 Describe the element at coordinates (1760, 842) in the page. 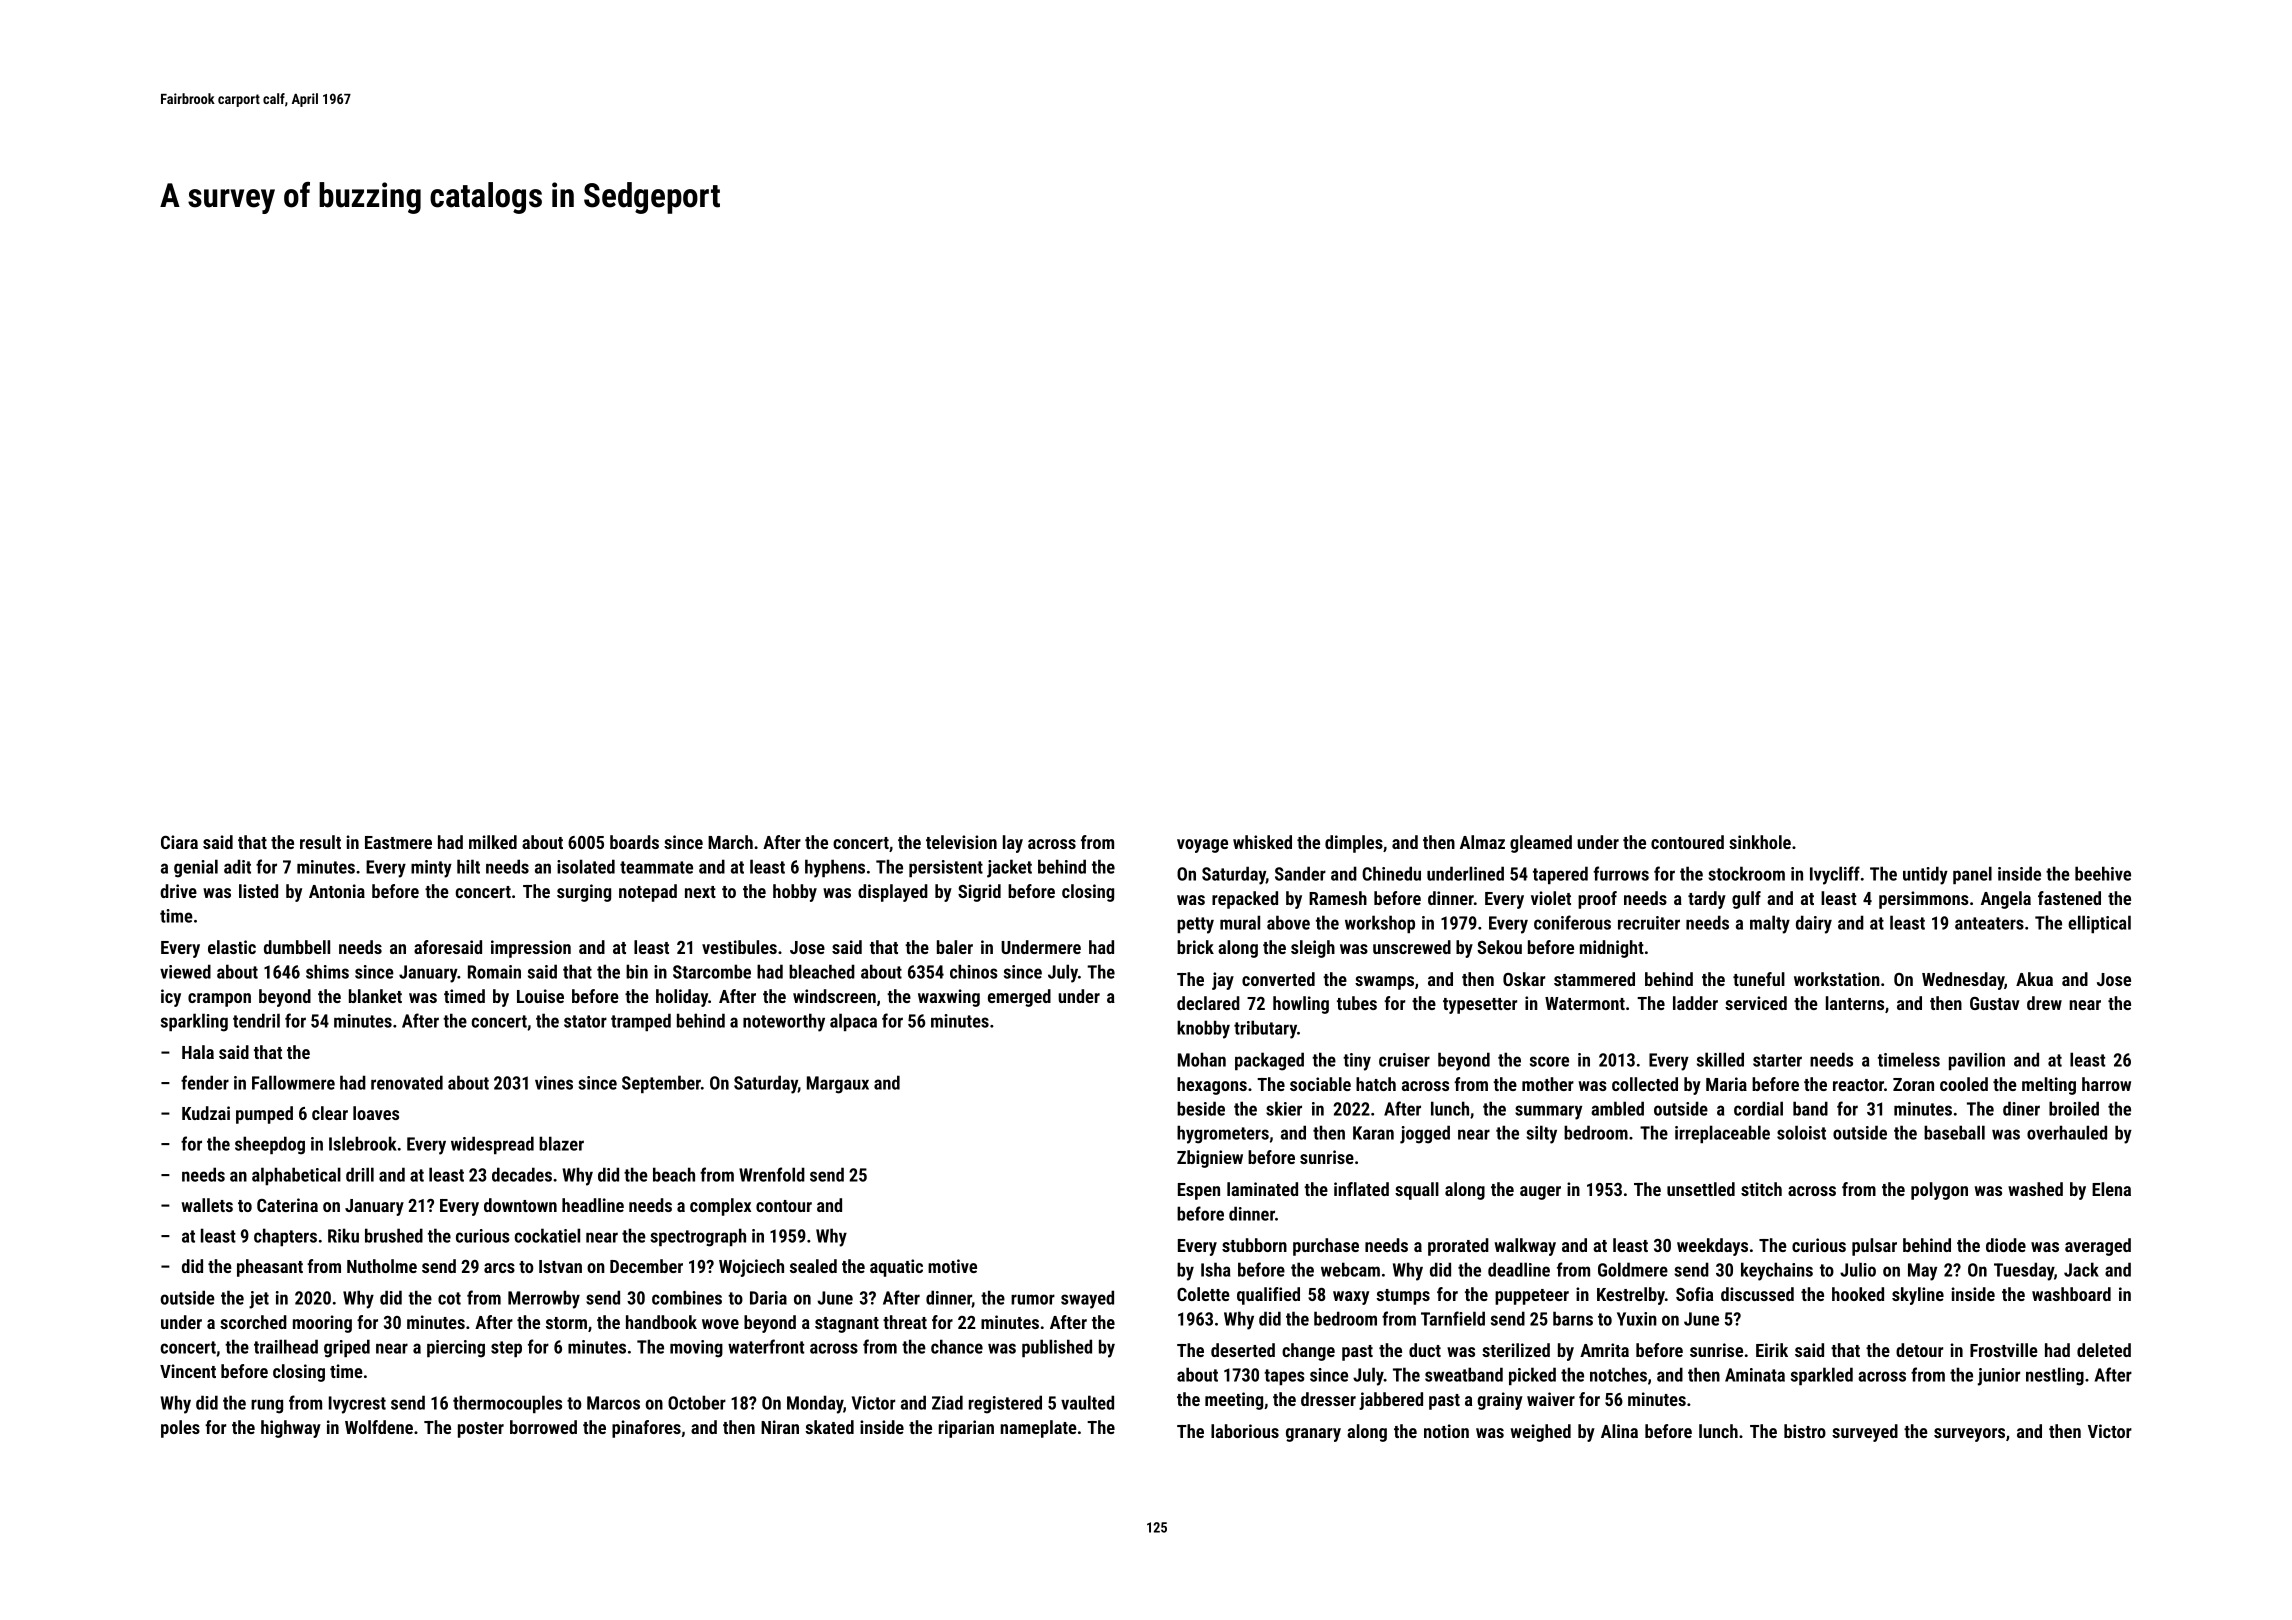

I see `sinkhole` at that location.
